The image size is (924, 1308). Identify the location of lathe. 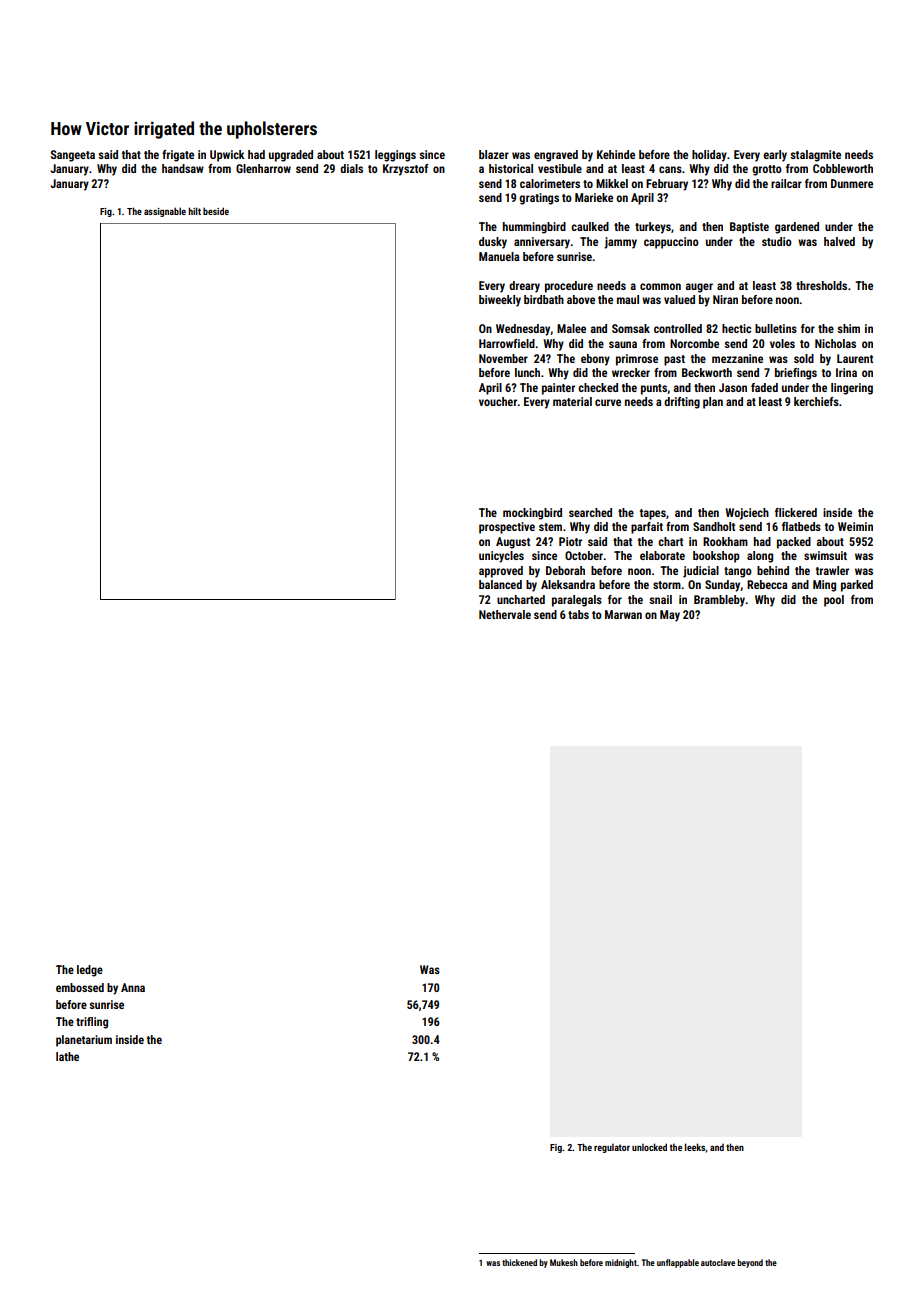
(67, 1056).
